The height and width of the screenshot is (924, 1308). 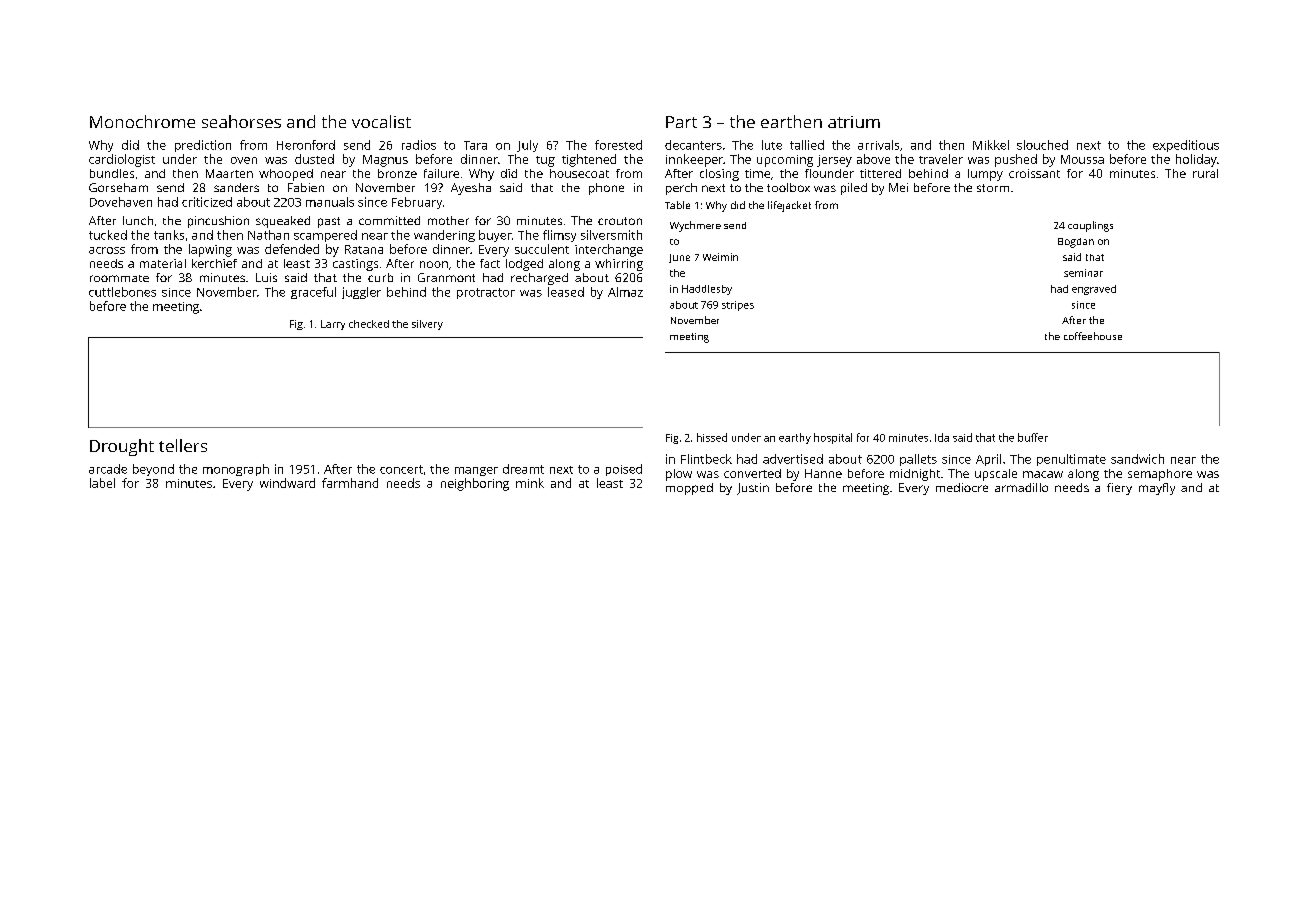 What do you see at coordinates (834, 161) in the screenshot?
I see `jersey` at bounding box center [834, 161].
